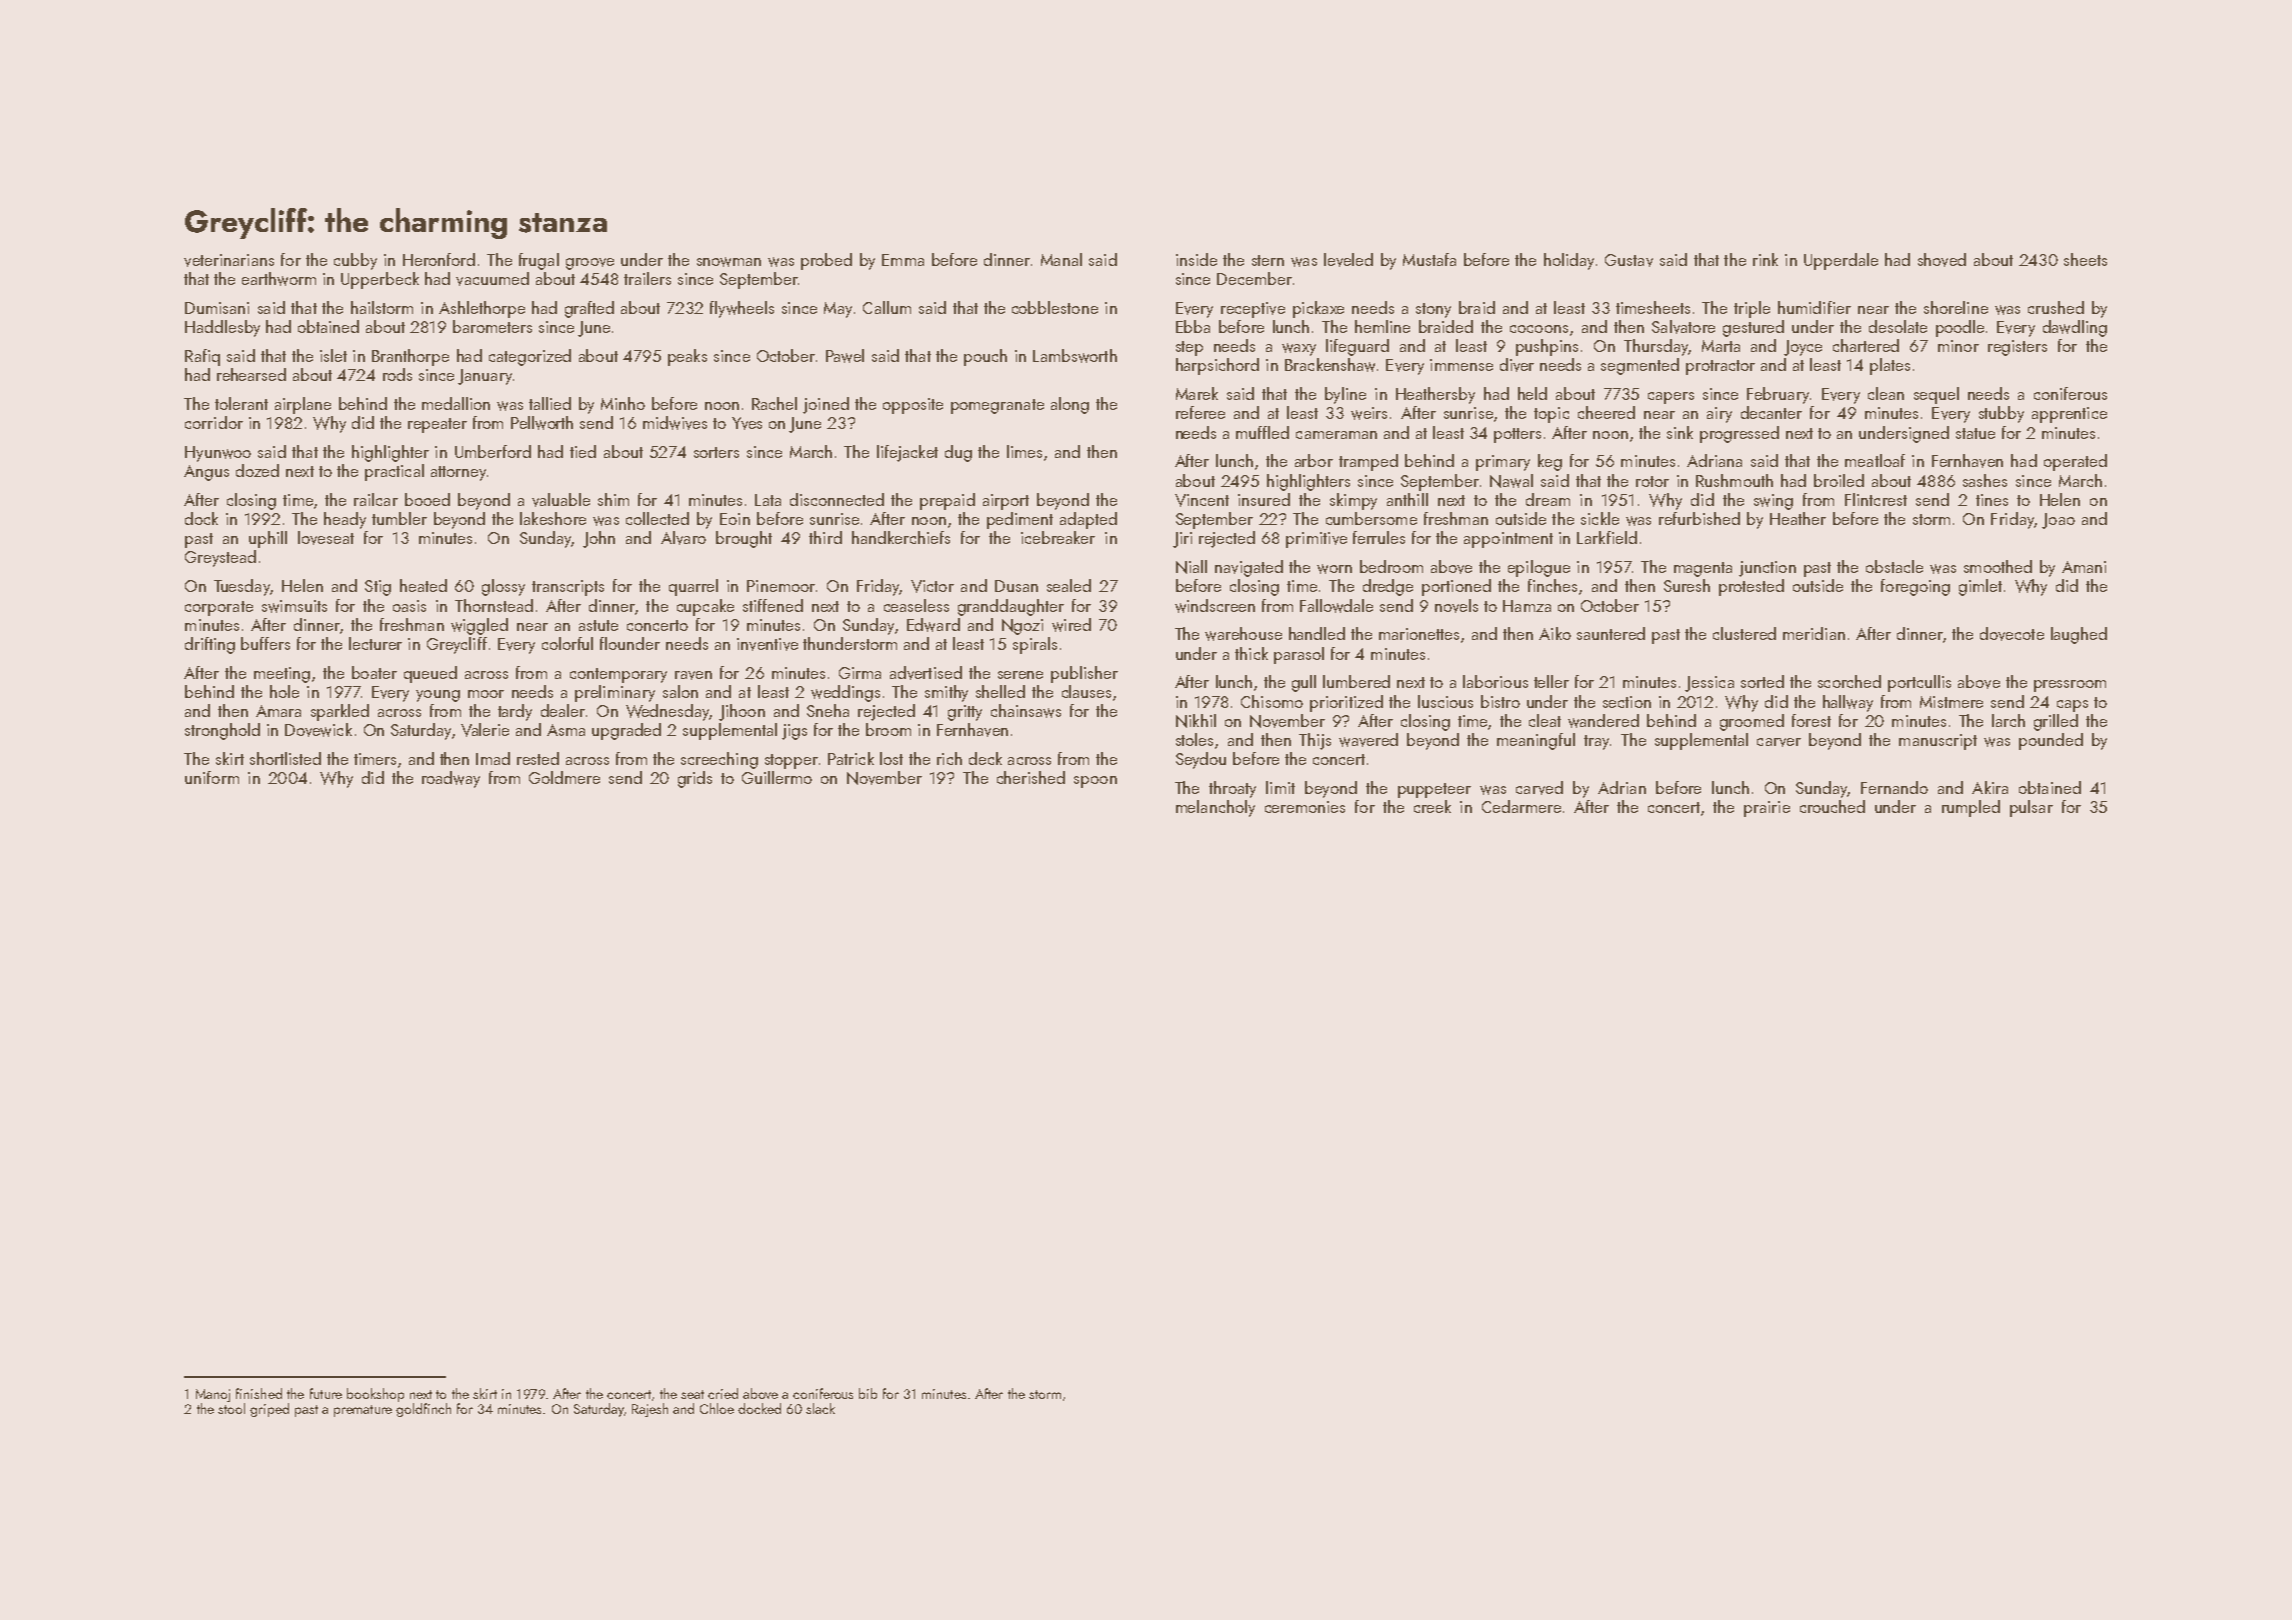 Image resolution: width=2292 pixels, height=1620 pixels. What do you see at coordinates (1971, 808) in the page?
I see `rumpled` at bounding box center [1971, 808].
